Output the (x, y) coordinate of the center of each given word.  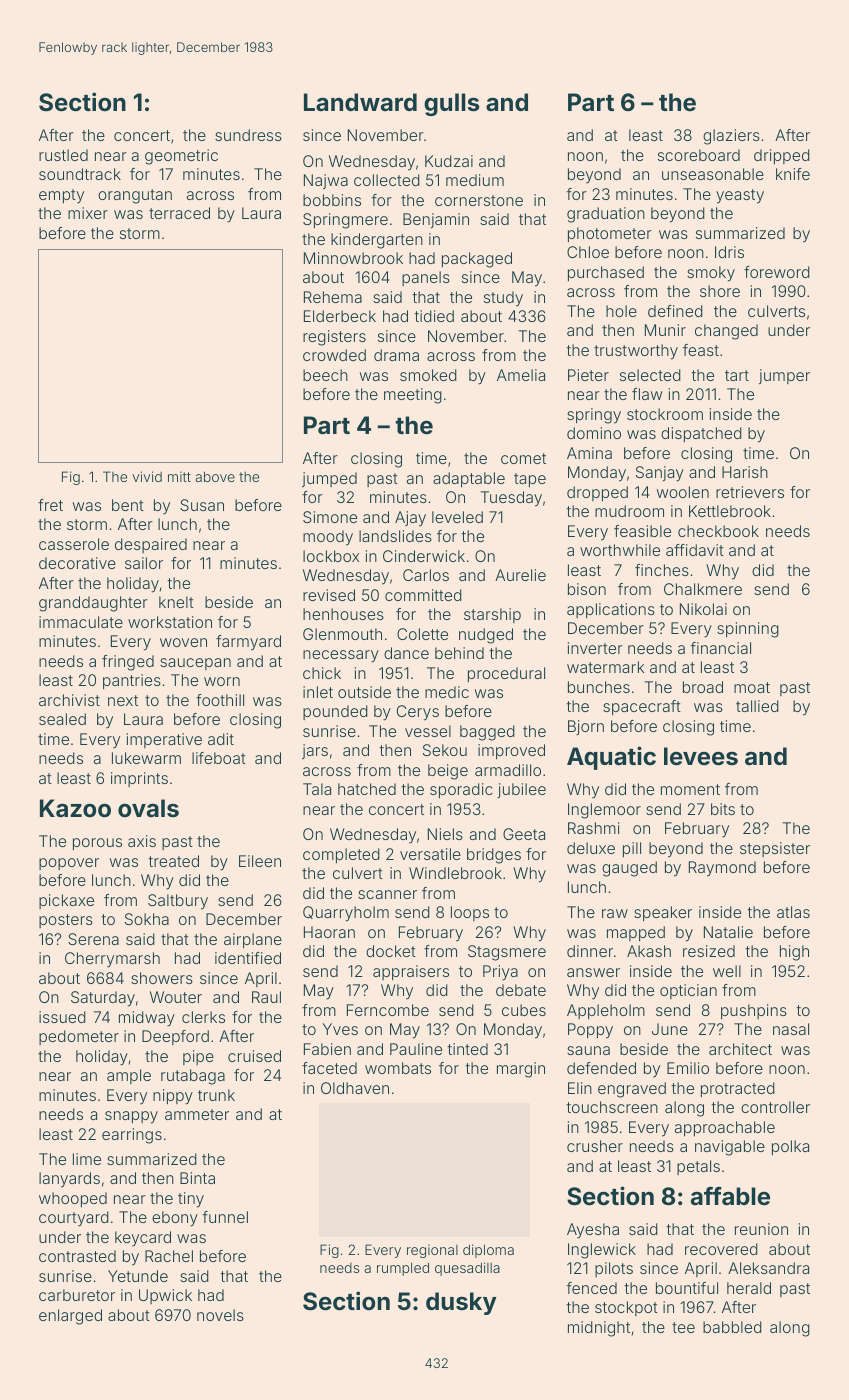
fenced (591, 1288)
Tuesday (511, 499)
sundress (248, 135)
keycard (143, 1239)
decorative (77, 563)
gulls (451, 104)
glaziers (731, 137)
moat (752, 687)
